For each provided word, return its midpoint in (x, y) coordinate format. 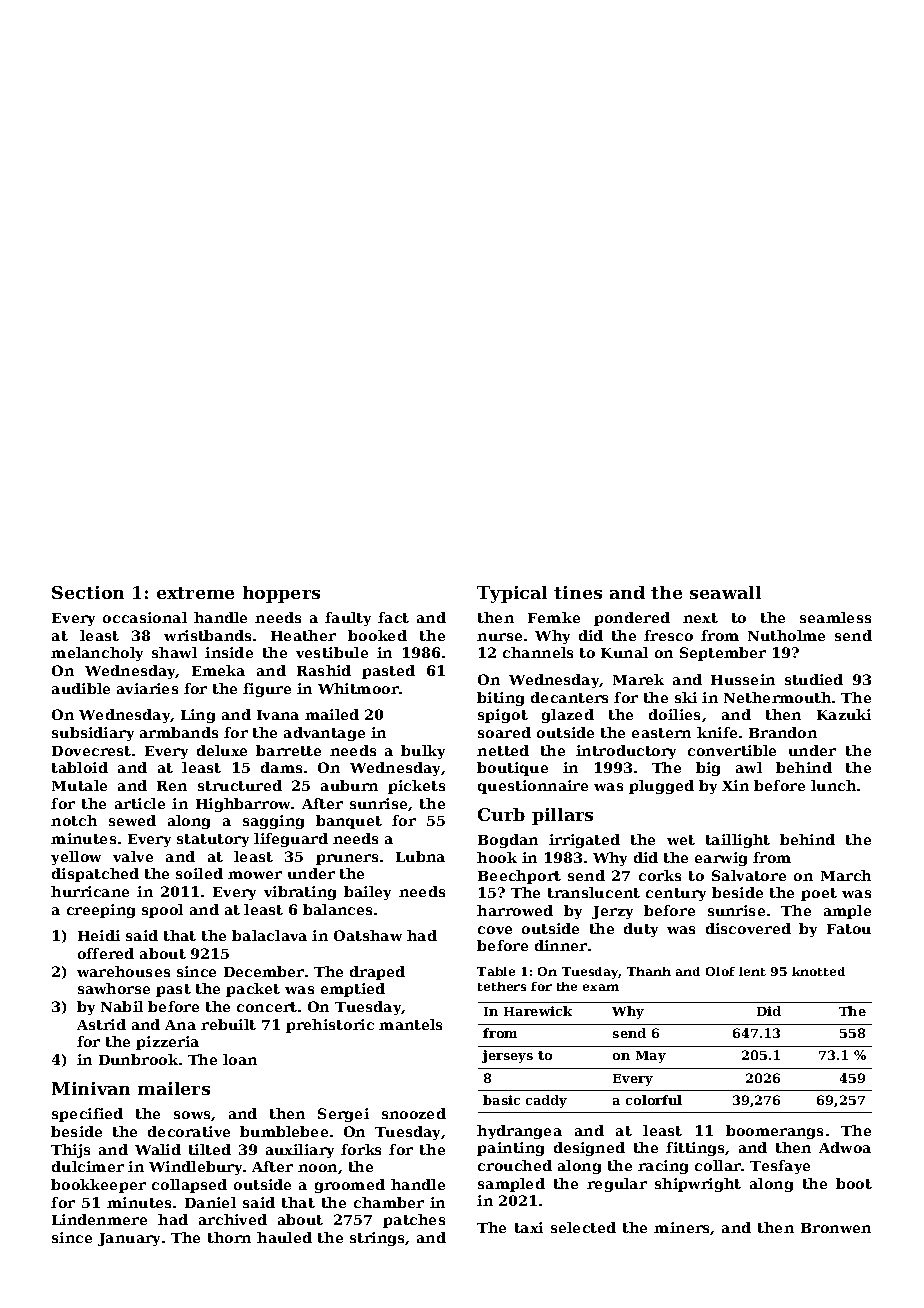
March (846, 875)
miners (682, 1228)
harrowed (515, 910)
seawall (725, 592)
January (129, 1239)
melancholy (97, 654)
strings (378, 1239)
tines (578, 592)
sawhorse (114, 988)
